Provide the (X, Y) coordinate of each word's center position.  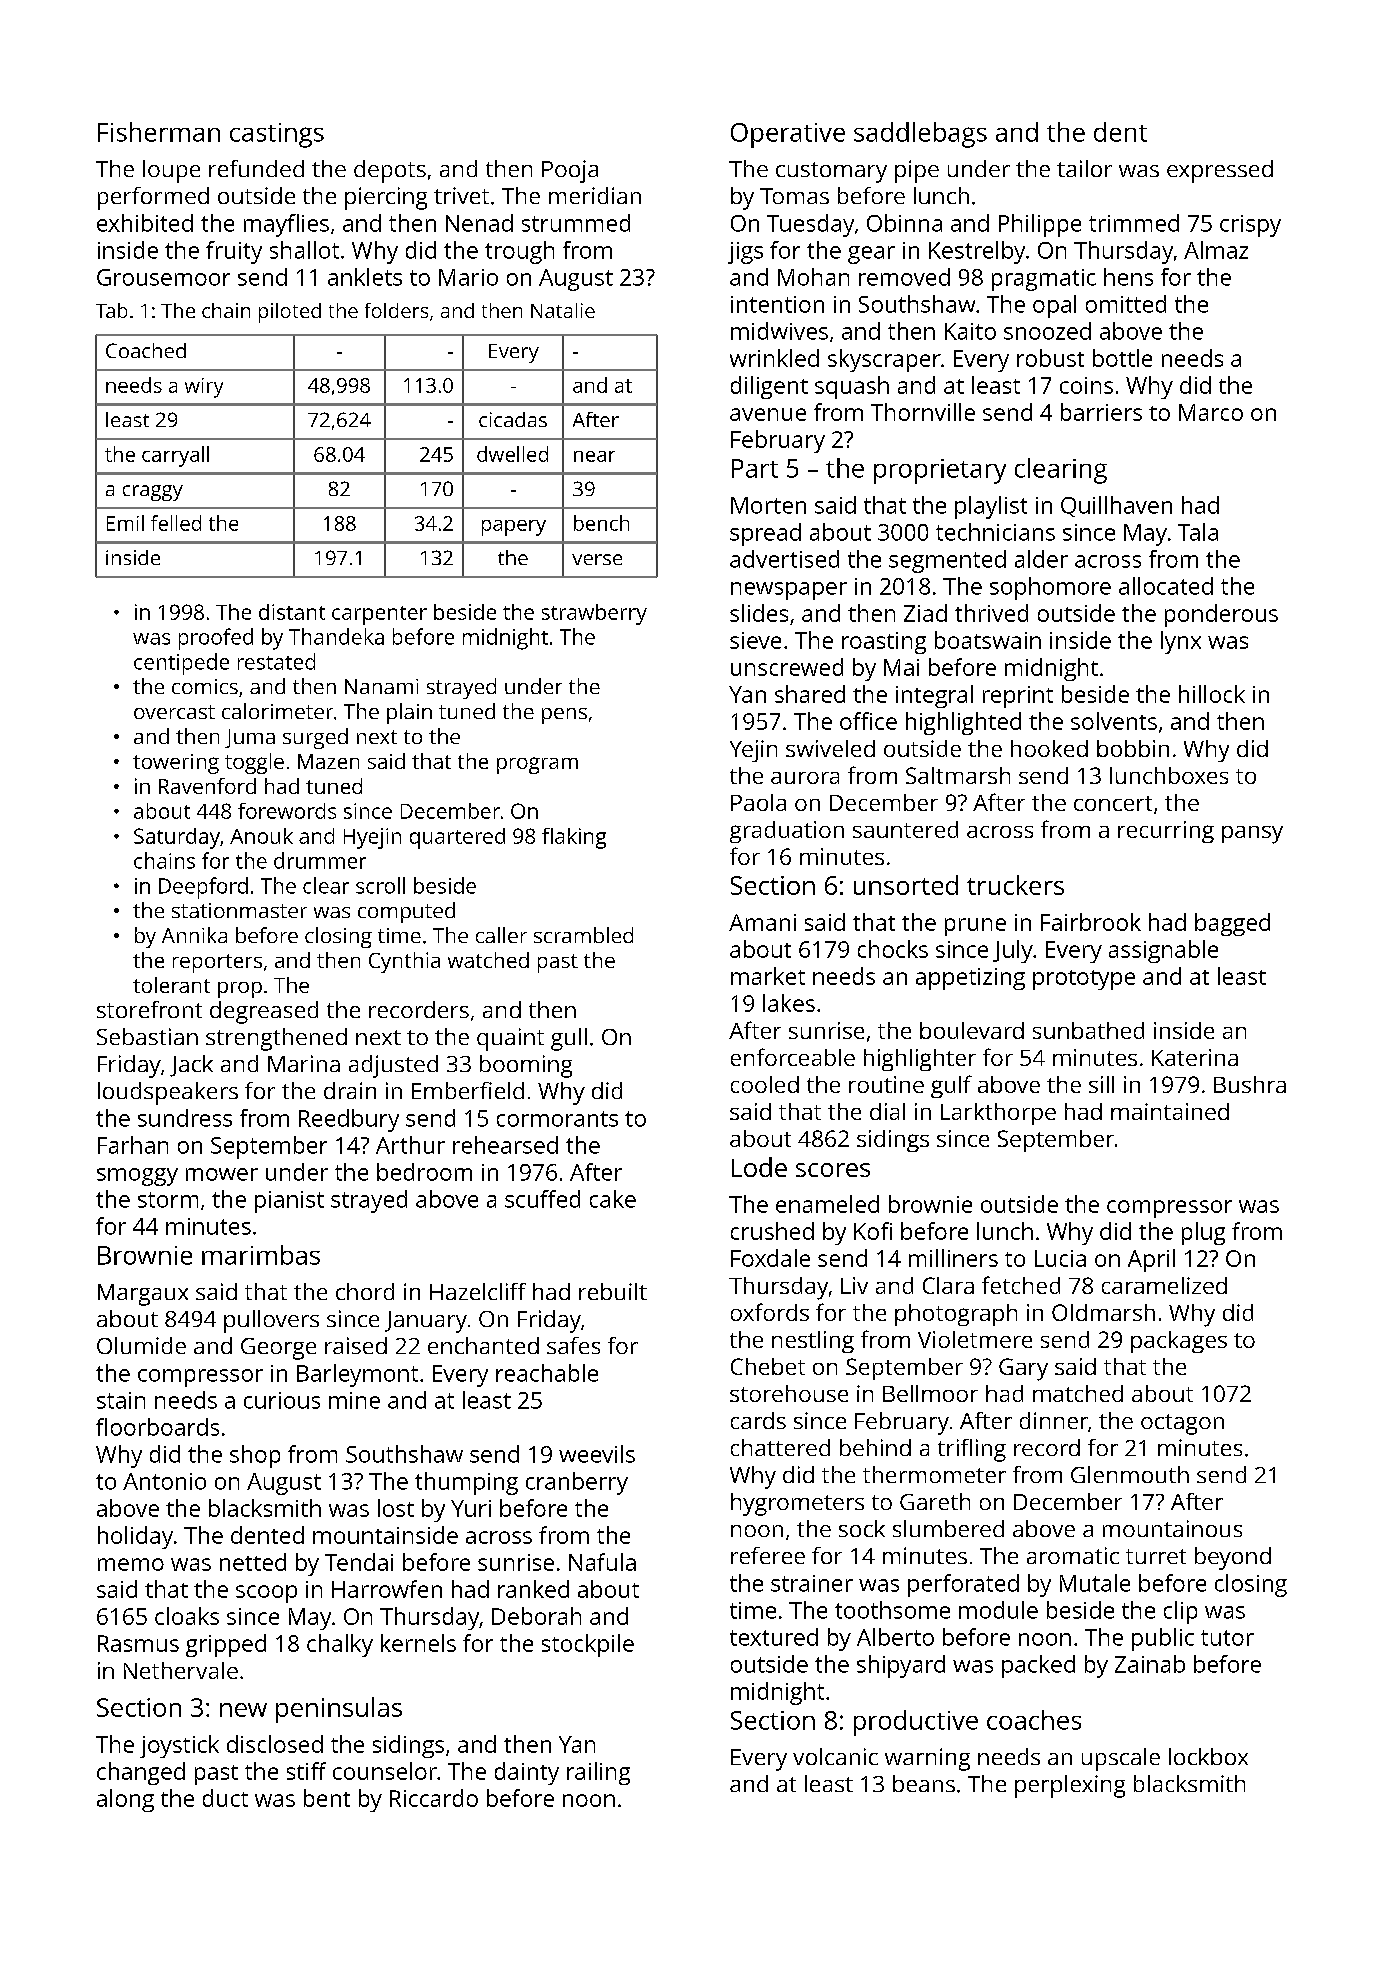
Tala (1198, 532)
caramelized (1164, 1285)
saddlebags (920, 135)
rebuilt (613, 1291)
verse (597, 559)
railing (598, 1773)
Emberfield (468, 1090)
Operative (788, 135)
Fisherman (159, 132)
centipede (181, 664)
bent (327, 1798)
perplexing (1070, 1786)
